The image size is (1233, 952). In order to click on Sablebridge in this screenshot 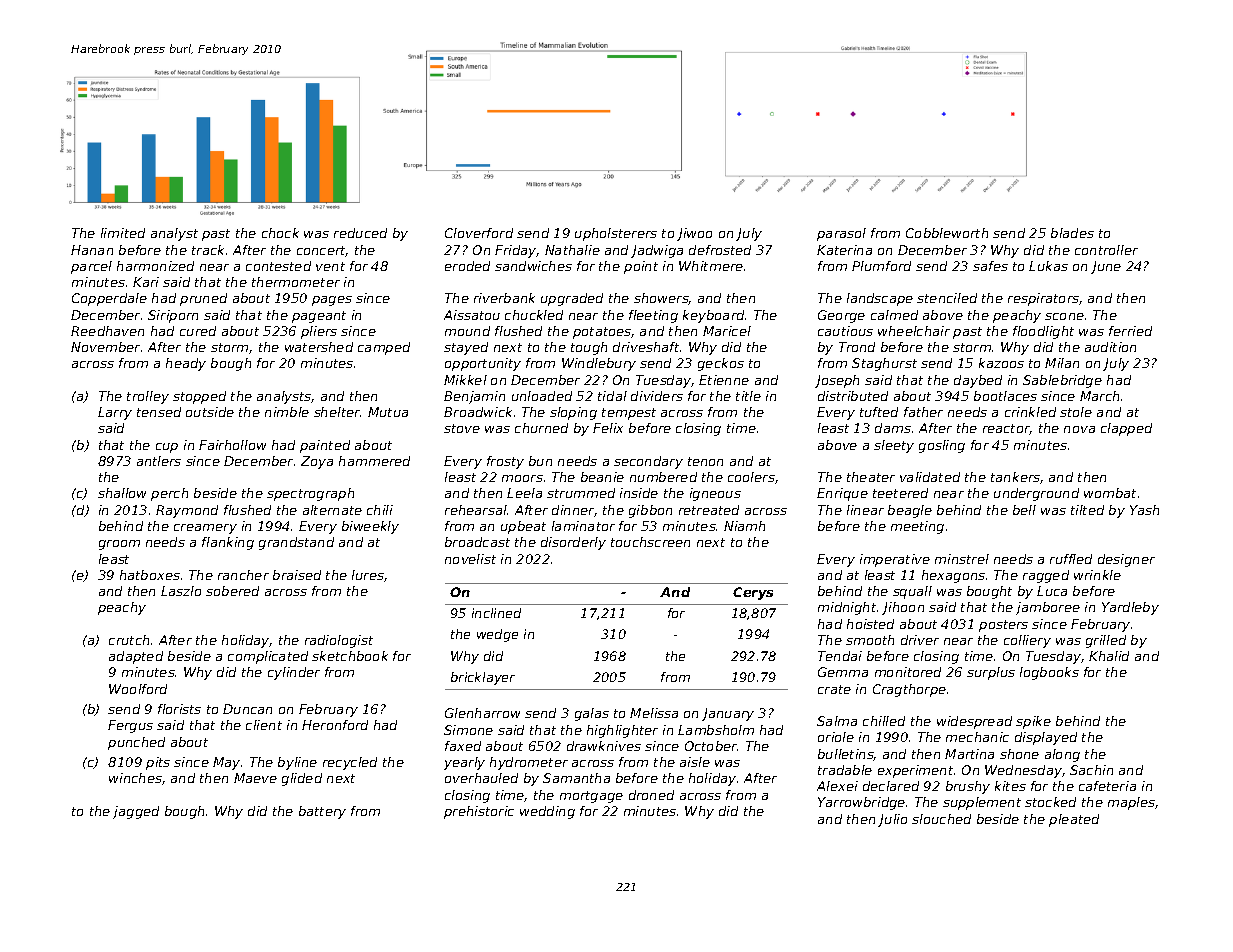, I will do `click(1062, 381)`.
